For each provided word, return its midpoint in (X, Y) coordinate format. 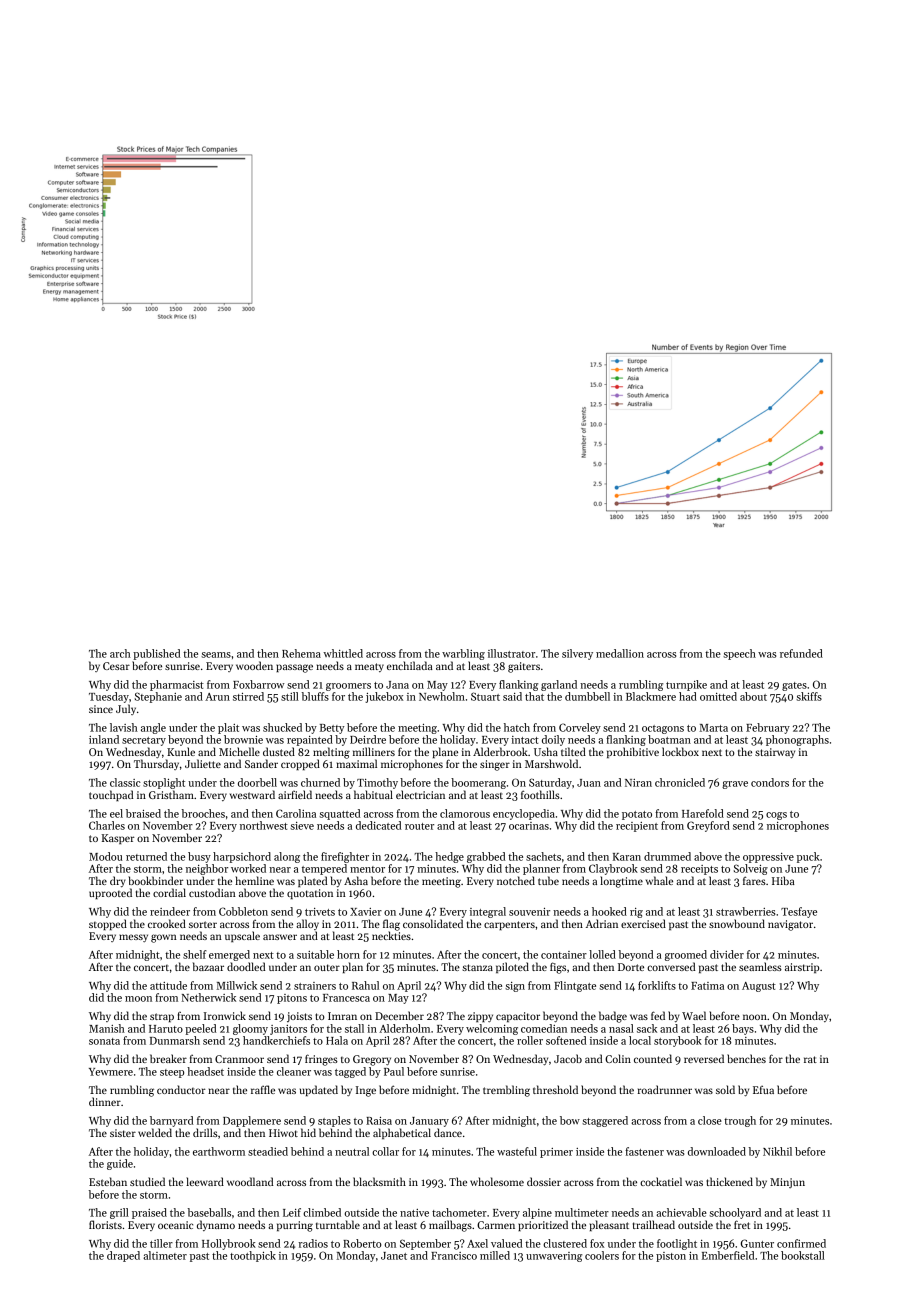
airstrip (802, 968)
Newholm (442, 696)
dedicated (378, 825)
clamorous (465, 813)
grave (735, 785)
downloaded (717, 1151)
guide (120, 1164)
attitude (168, 985)
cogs (776, 816)
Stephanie (158, 697)
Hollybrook (229, 1244)
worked (248, 868)
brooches (203, 813)
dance (448, 1132)
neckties (391, 935)
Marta (714, 728)
